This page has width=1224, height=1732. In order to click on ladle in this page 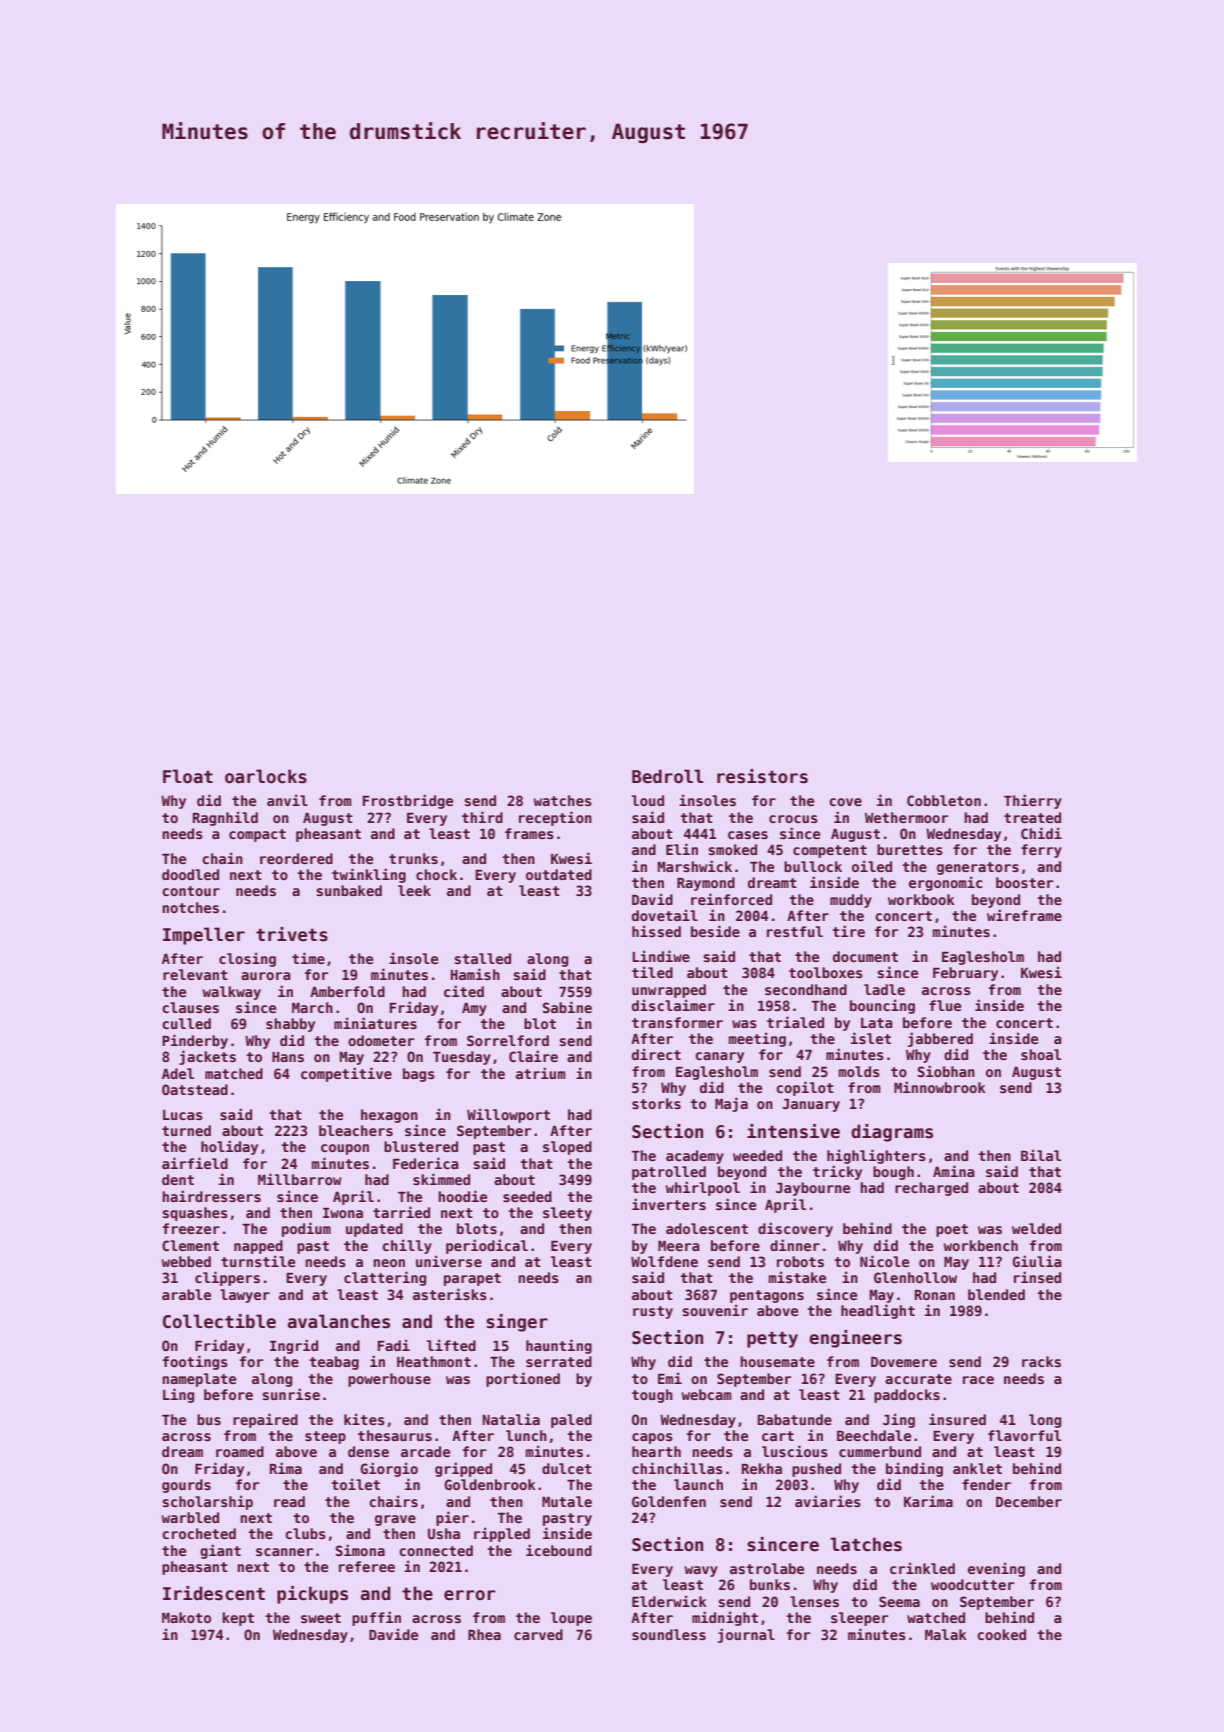, I will do `click(884, 989)`.
